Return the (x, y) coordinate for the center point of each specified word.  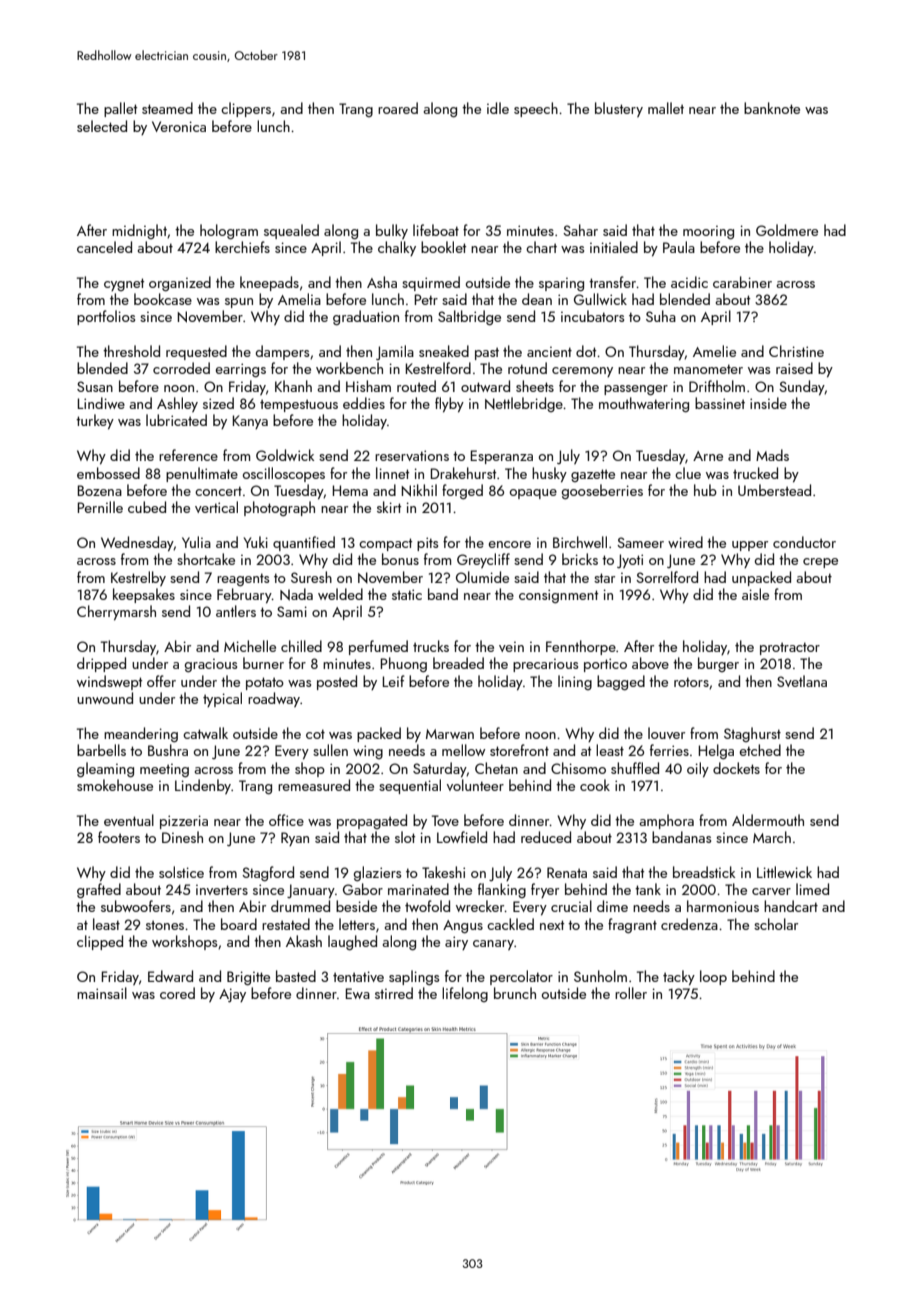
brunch (515, 993)
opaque (533, 494)
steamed (167, 108)
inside (768, 403)
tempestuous (299, 405)
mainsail (102, 993)
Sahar (580, 230)
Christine (796, 351)
